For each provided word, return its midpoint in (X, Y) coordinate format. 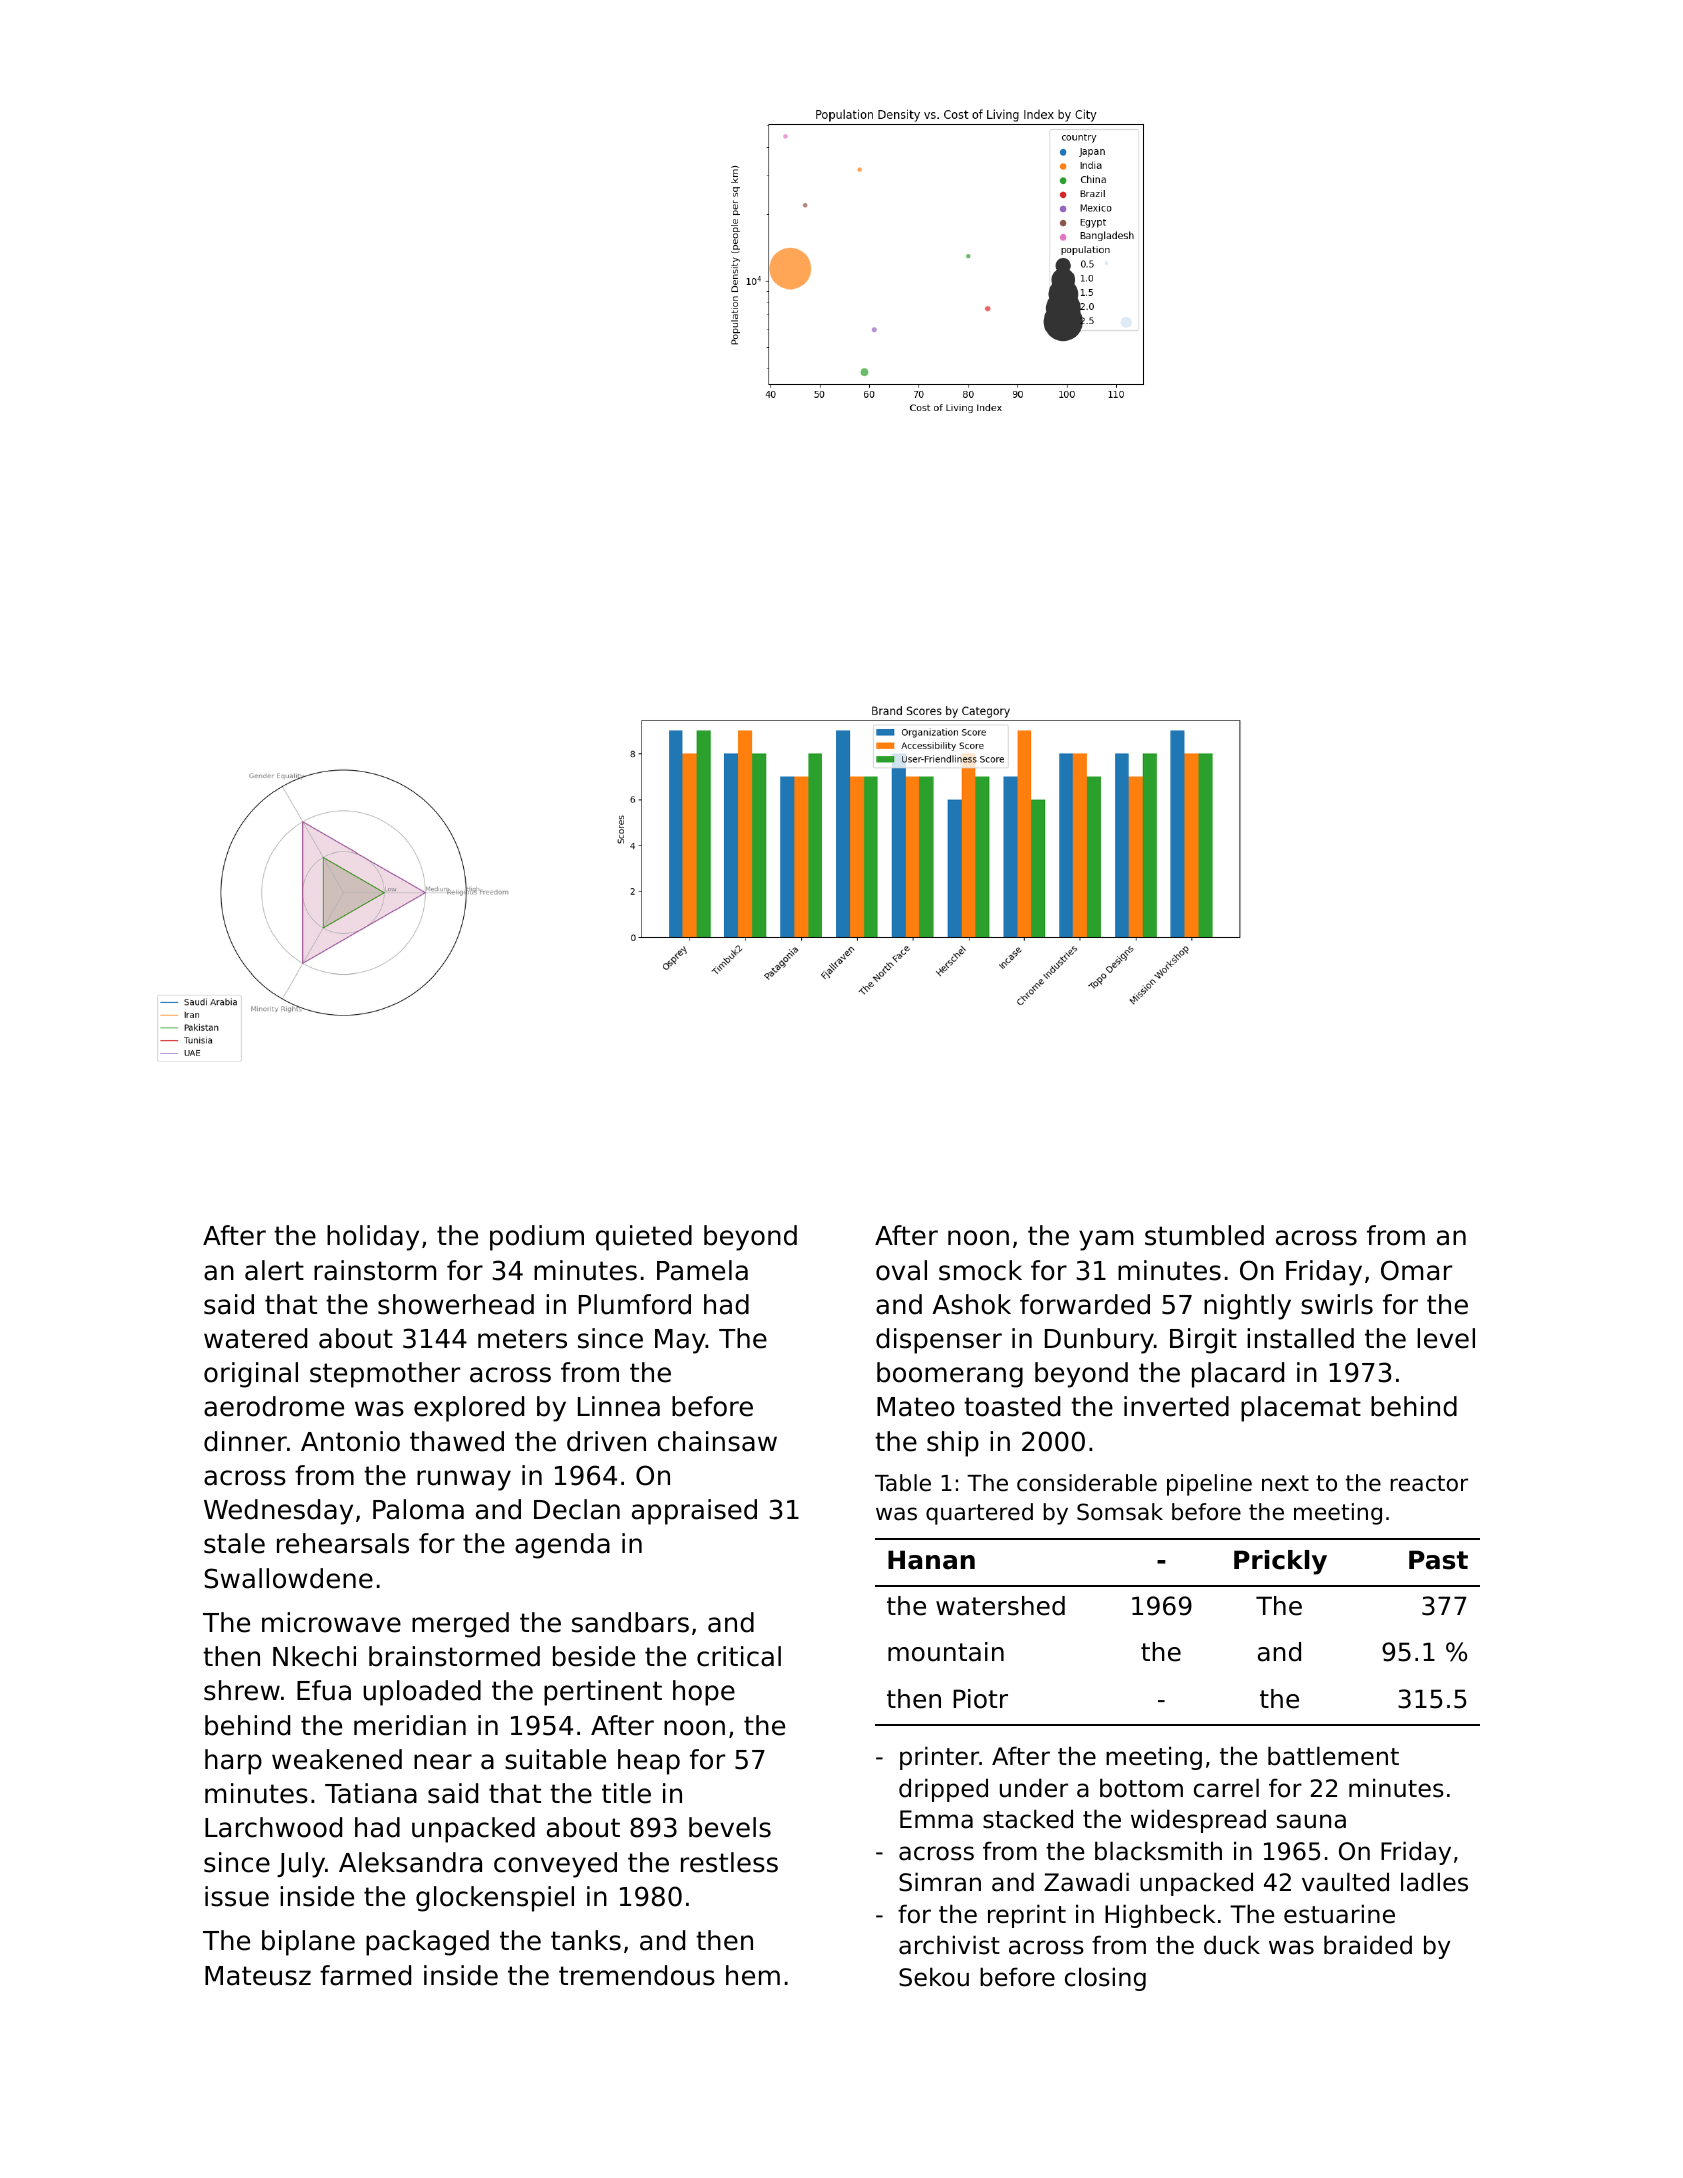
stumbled (1204, 1235)
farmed (365, 1975)
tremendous (637, 1975)
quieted (644, 1238)
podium (537, 1238)
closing (1105, 1979)
